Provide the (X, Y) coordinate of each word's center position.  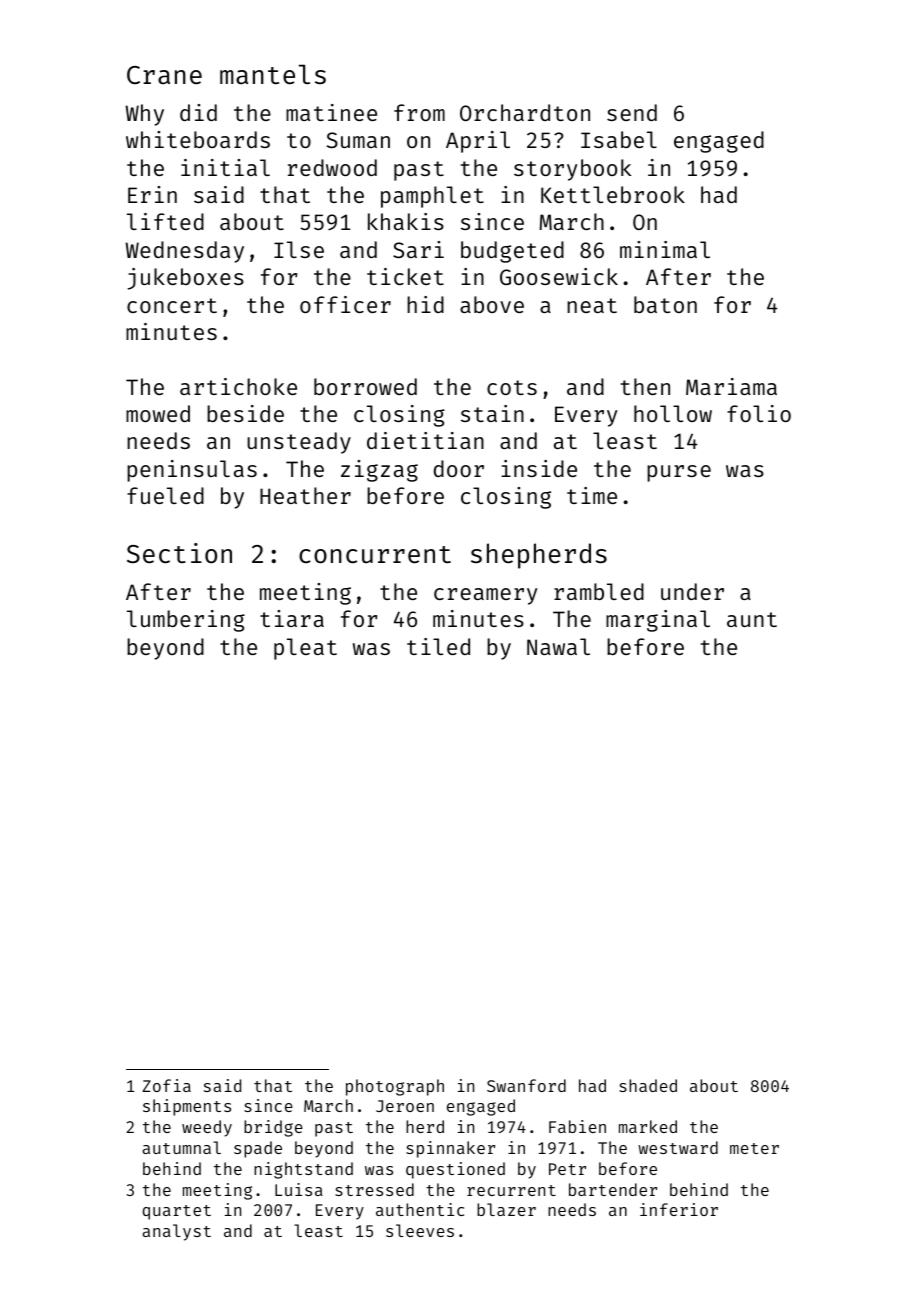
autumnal (181, 1147)
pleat (305, 649)
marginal (658, 621)
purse (679, 473)
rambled (599, 591)
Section (179, 553)
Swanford (526, 1085)
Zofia (166, 1085)
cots (512, 387)
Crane (164, 75)
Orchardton (525, 112)
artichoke (238, 386)
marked (648, 1126)
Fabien (577, 1126)
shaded (648, 1085)
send (632, 112)
